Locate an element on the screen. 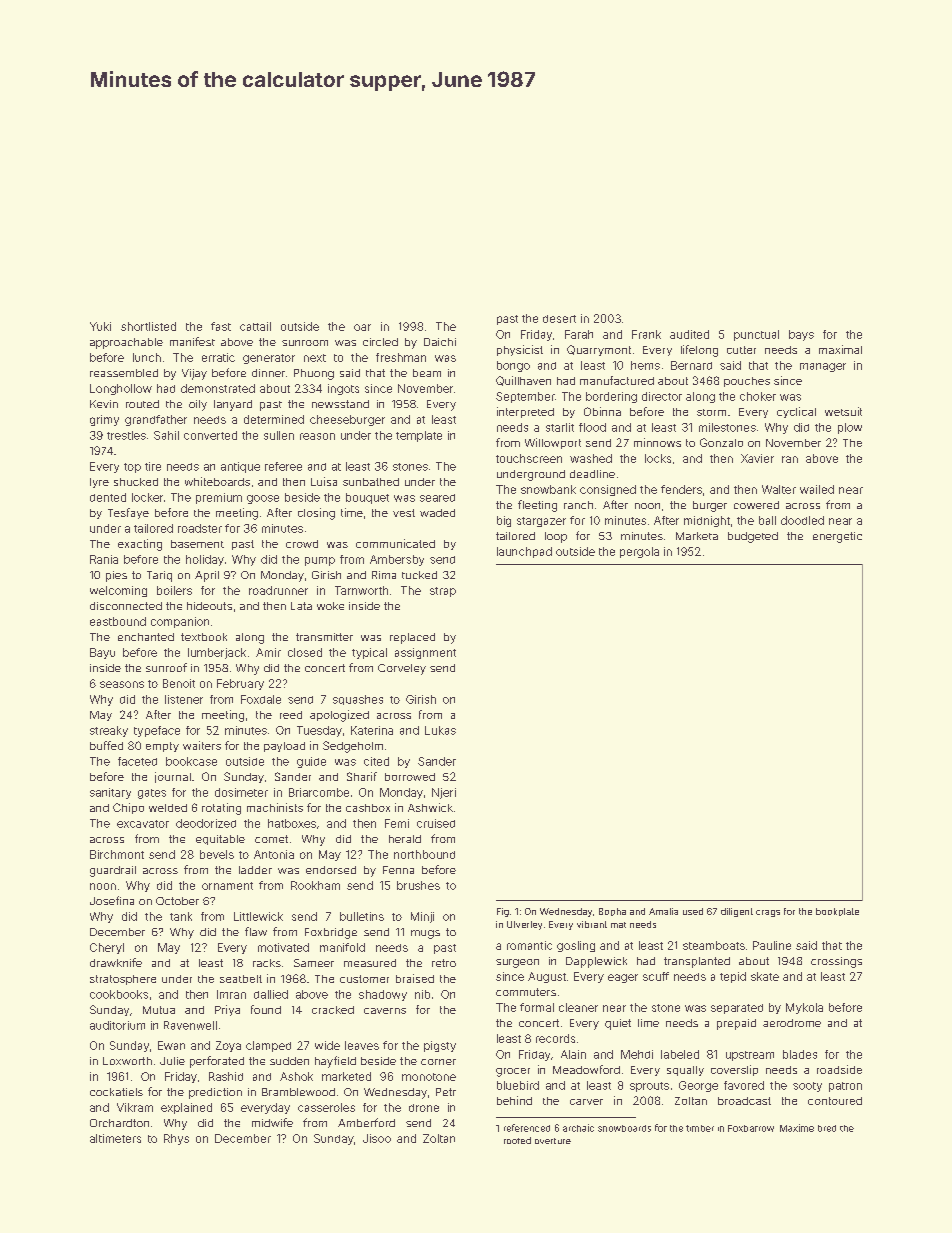 This screenshot has height=1233, width=952. physicist is located at coordinates (520, 350).
